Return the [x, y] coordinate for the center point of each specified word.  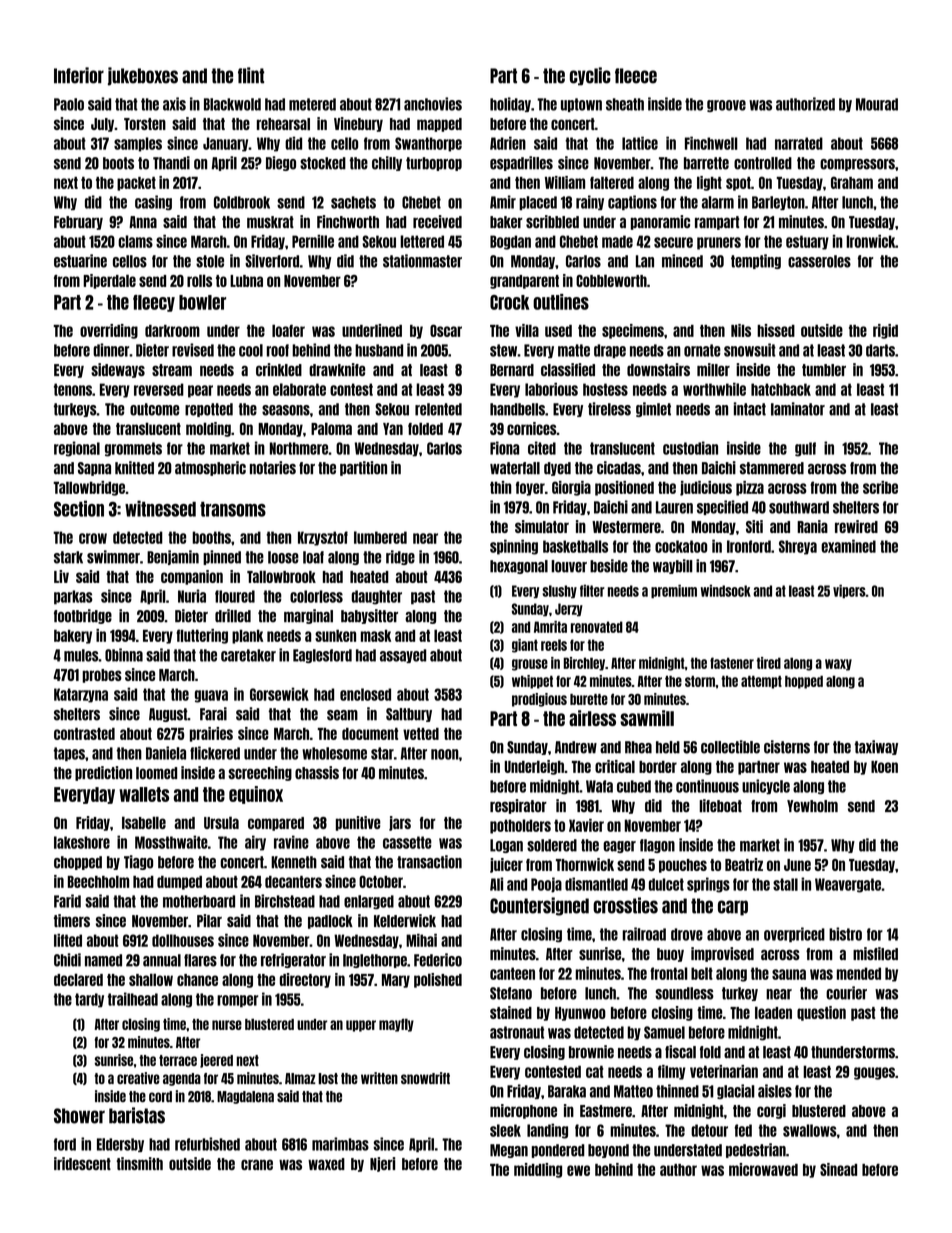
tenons [73, 389]
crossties [625, 905]
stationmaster [422, 261]
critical [615, 766]
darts [880, 350]
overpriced [794, 934]
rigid [885, 331]
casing [153, 202]
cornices [532, 428]
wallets [144, 794]
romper [237, 1001]
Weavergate [848, 885]
